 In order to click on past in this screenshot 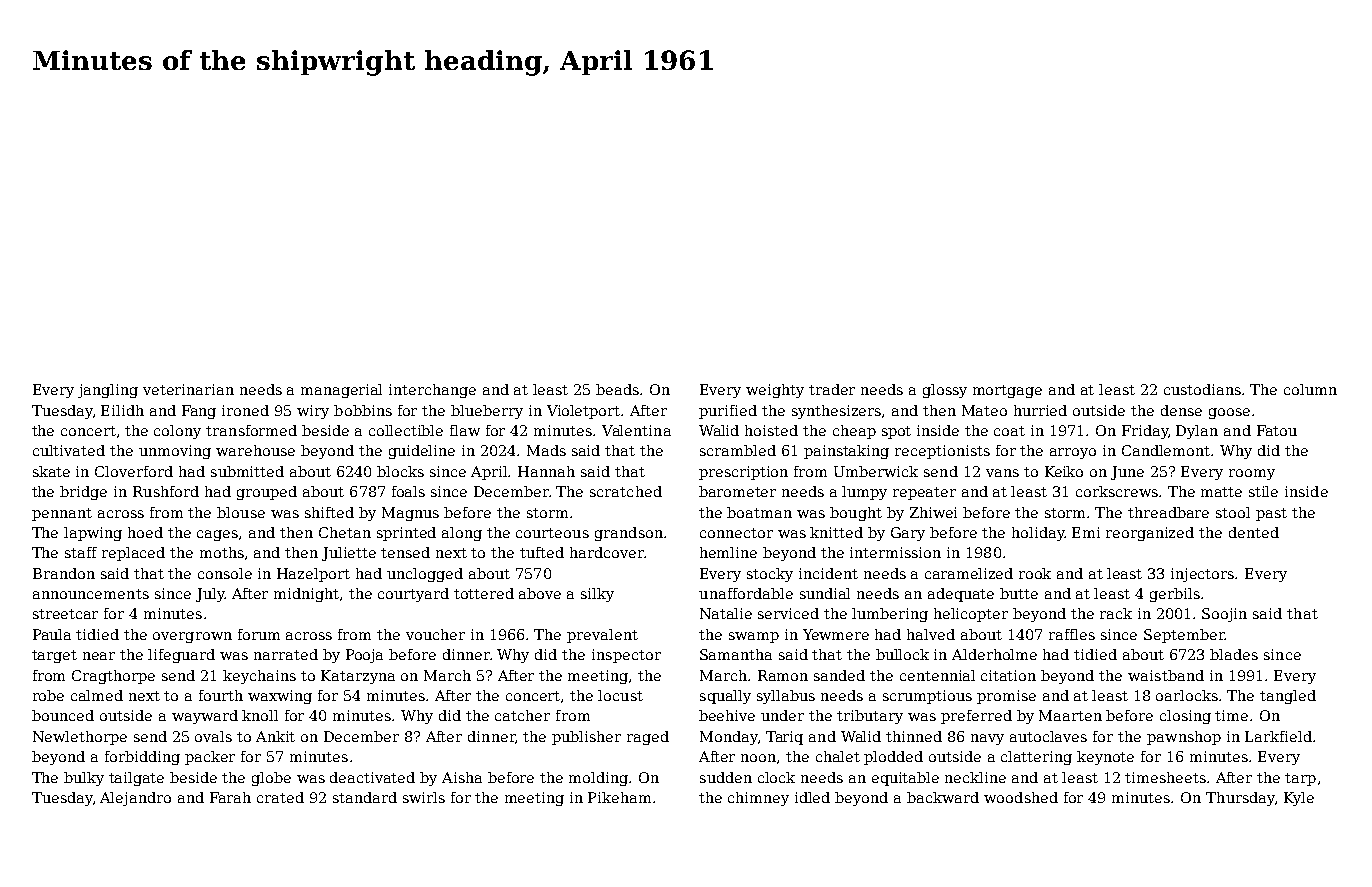, I will do `click(1271, 514)`.
